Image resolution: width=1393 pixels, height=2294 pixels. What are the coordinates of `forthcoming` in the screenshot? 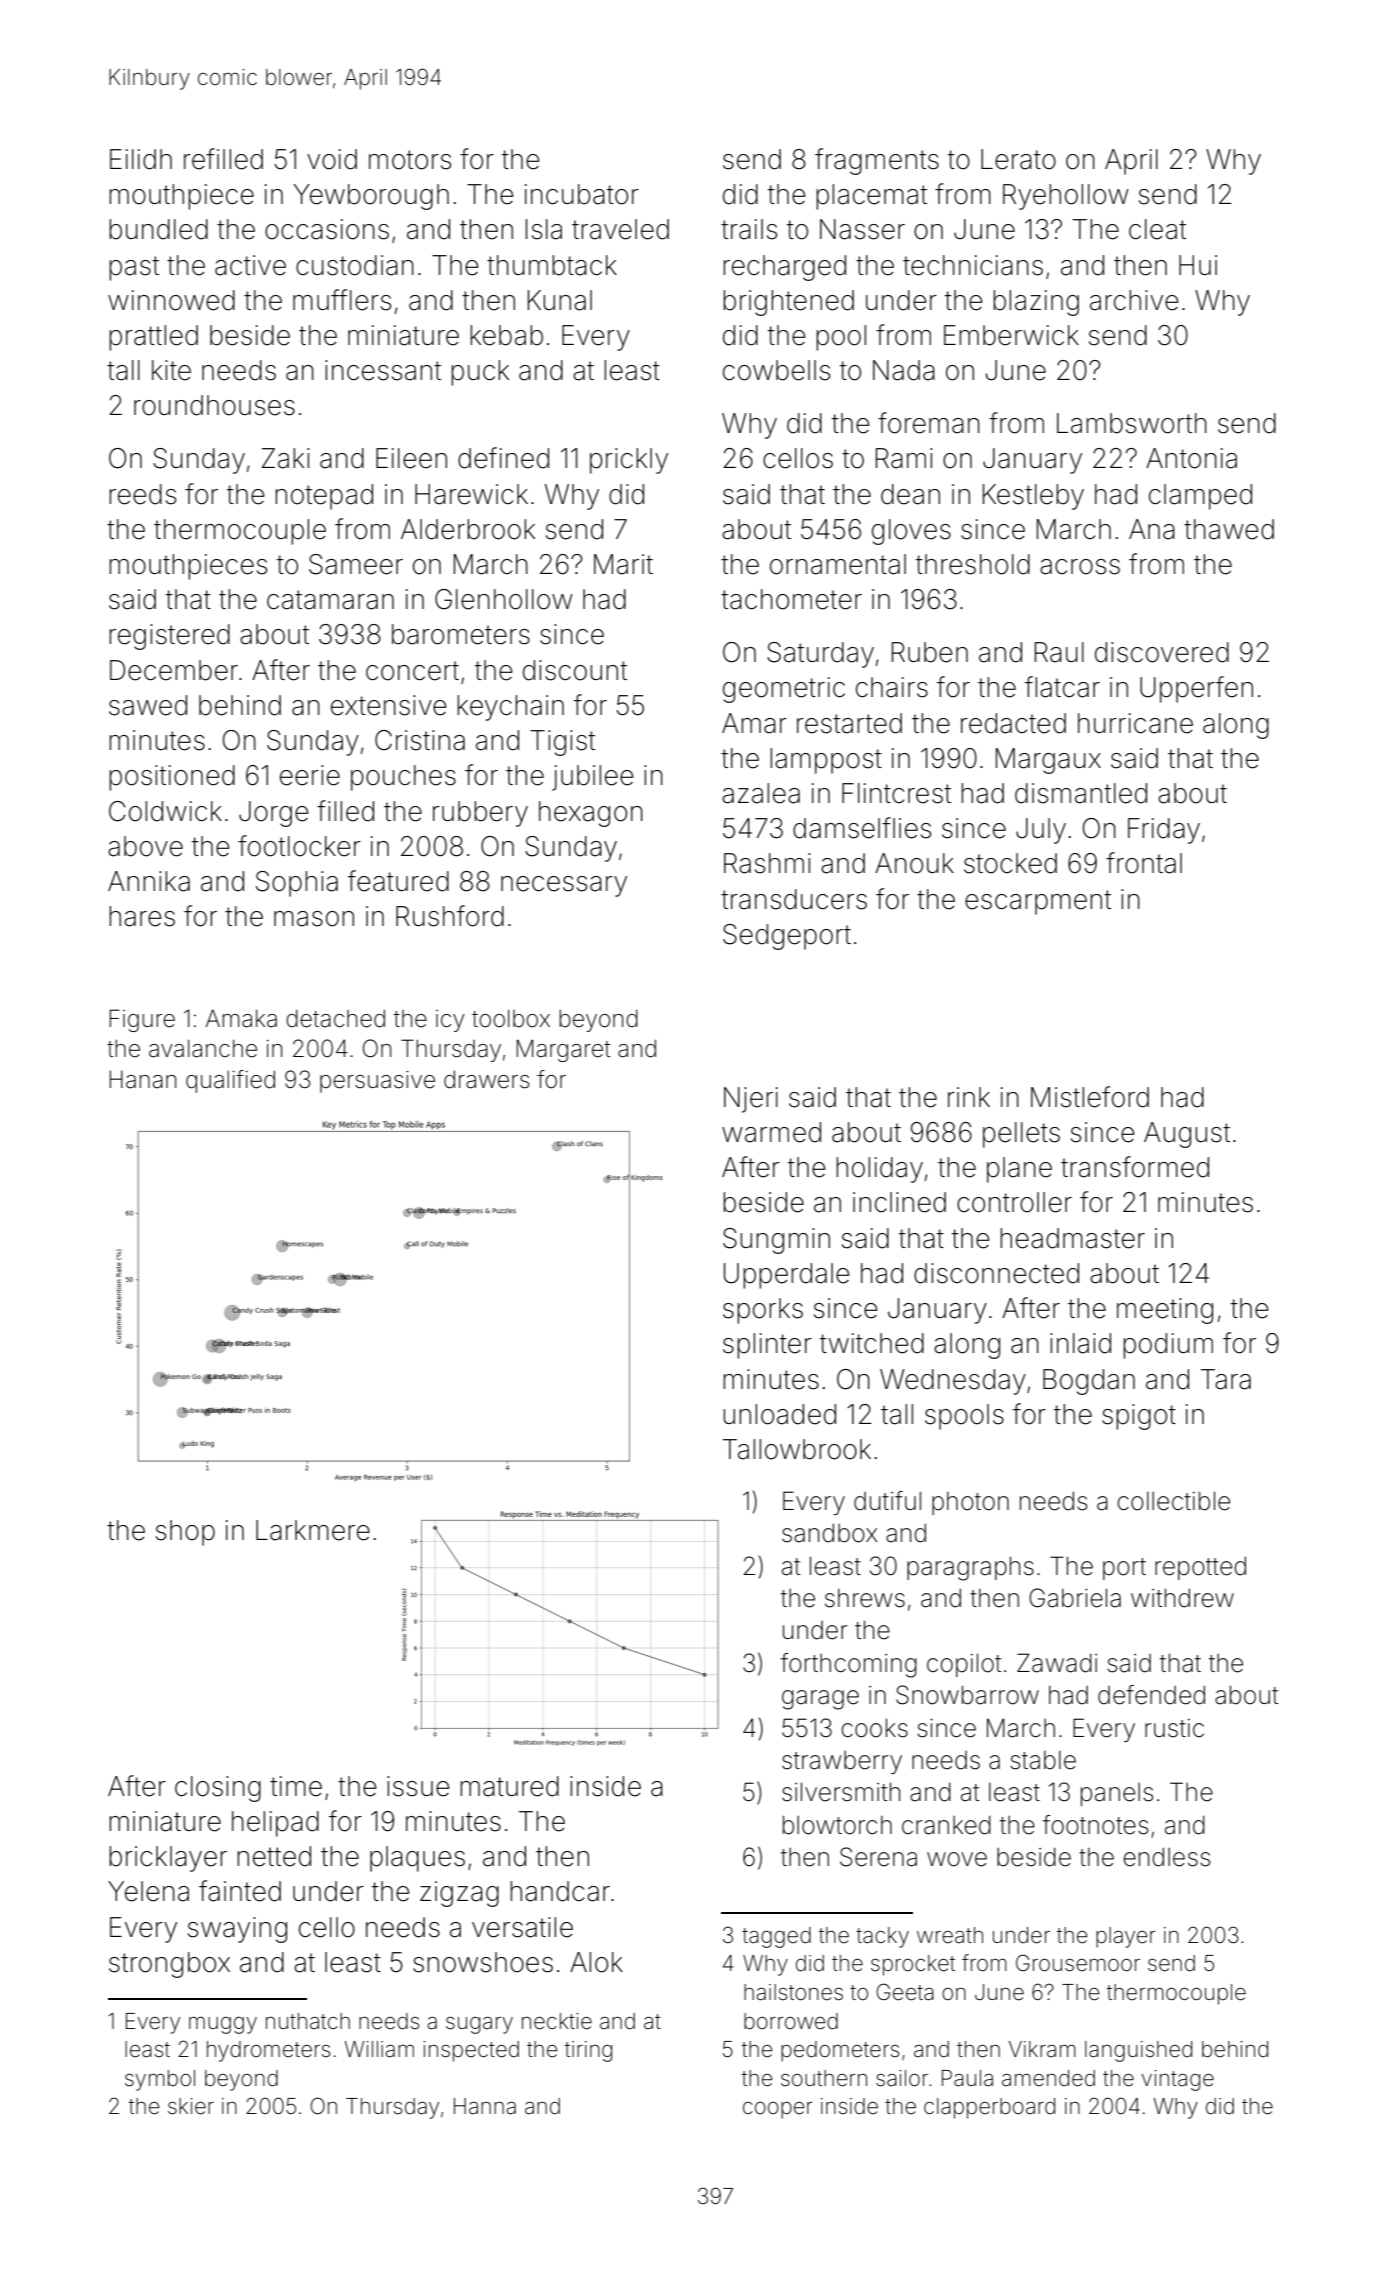 It's located at (849, 1665).
